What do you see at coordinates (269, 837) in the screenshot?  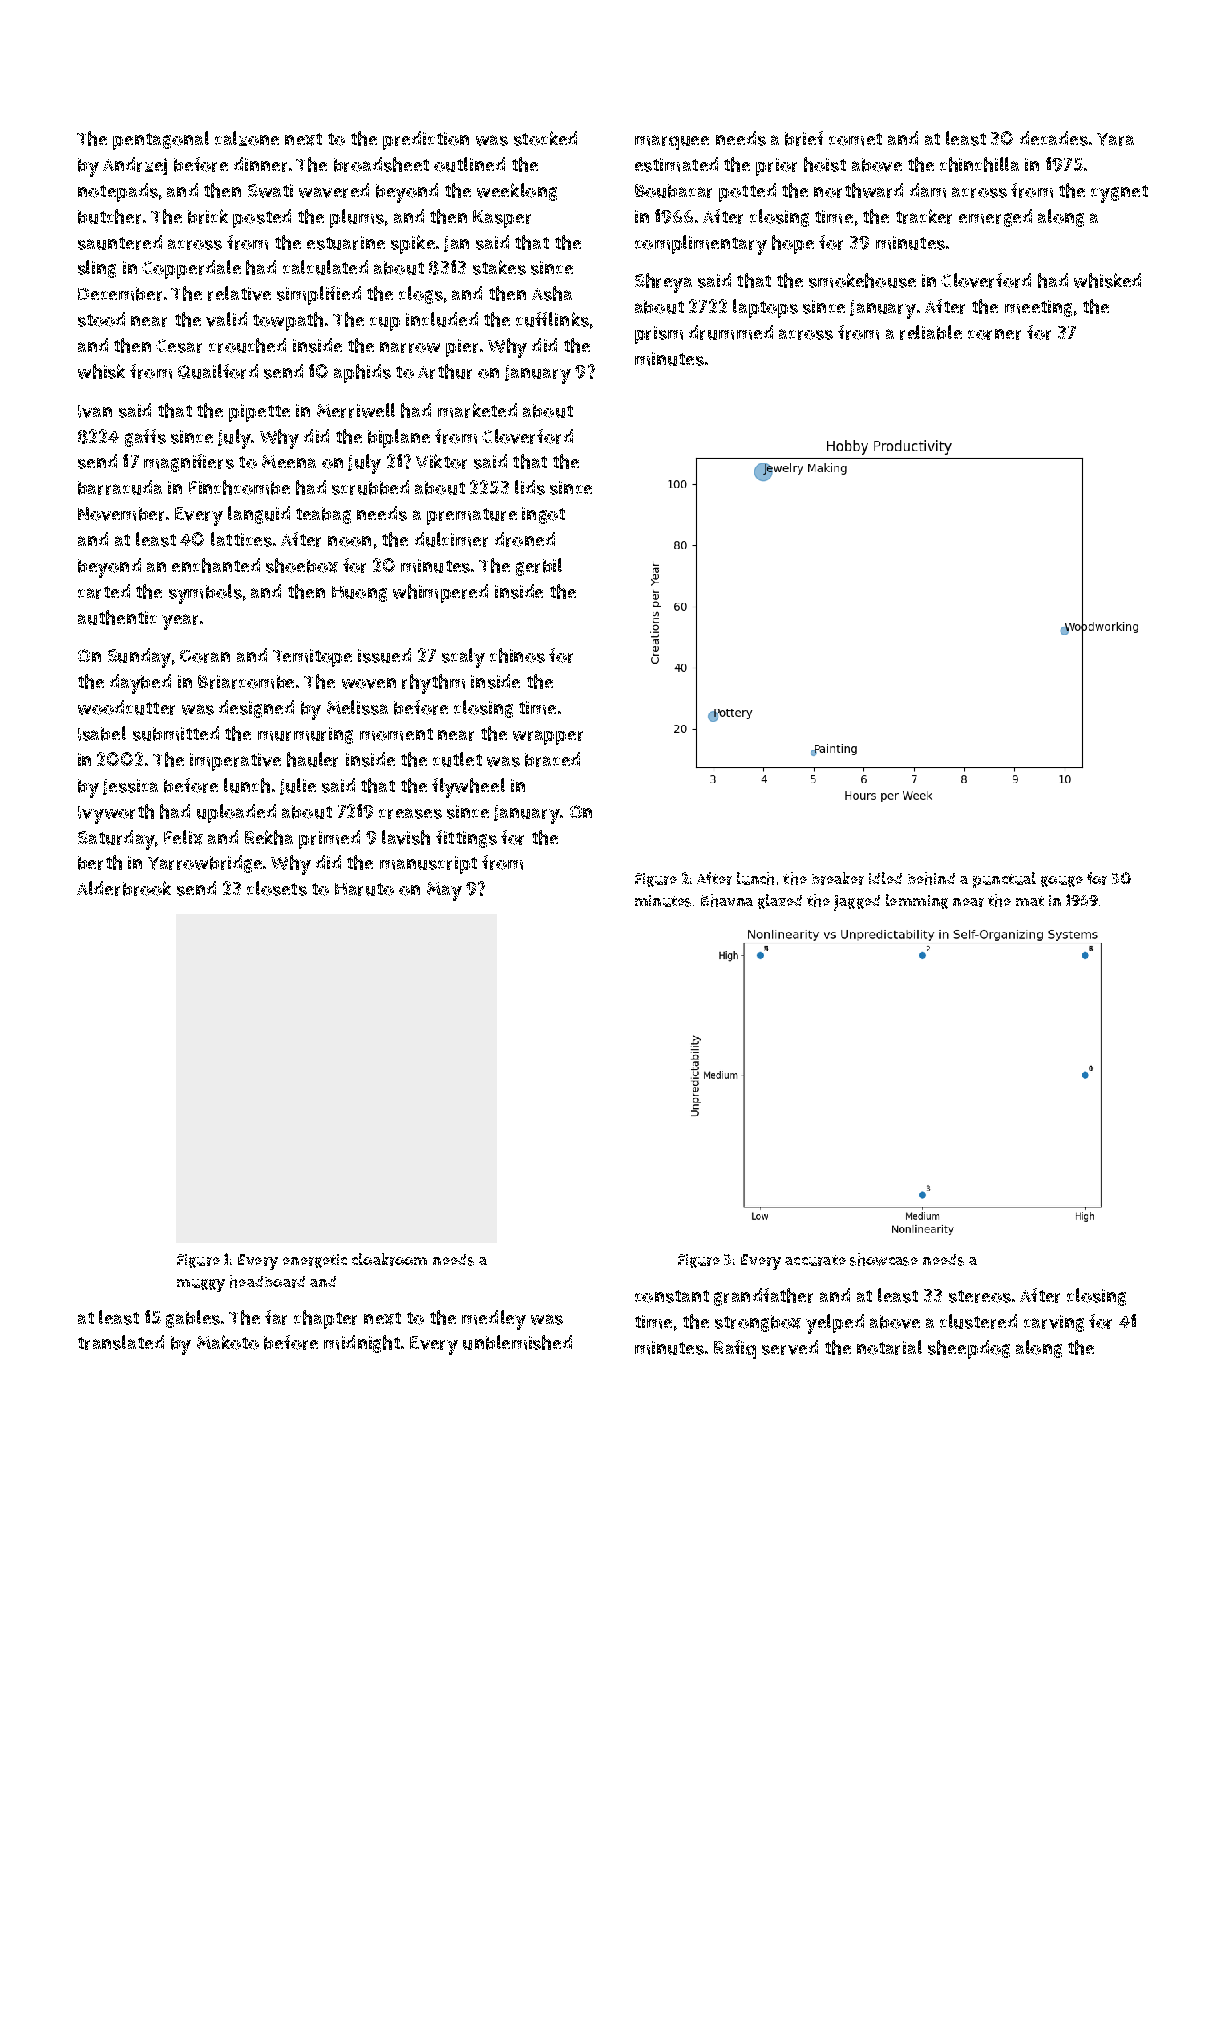 I see `Rekha` at bounding box center [269, 837].
